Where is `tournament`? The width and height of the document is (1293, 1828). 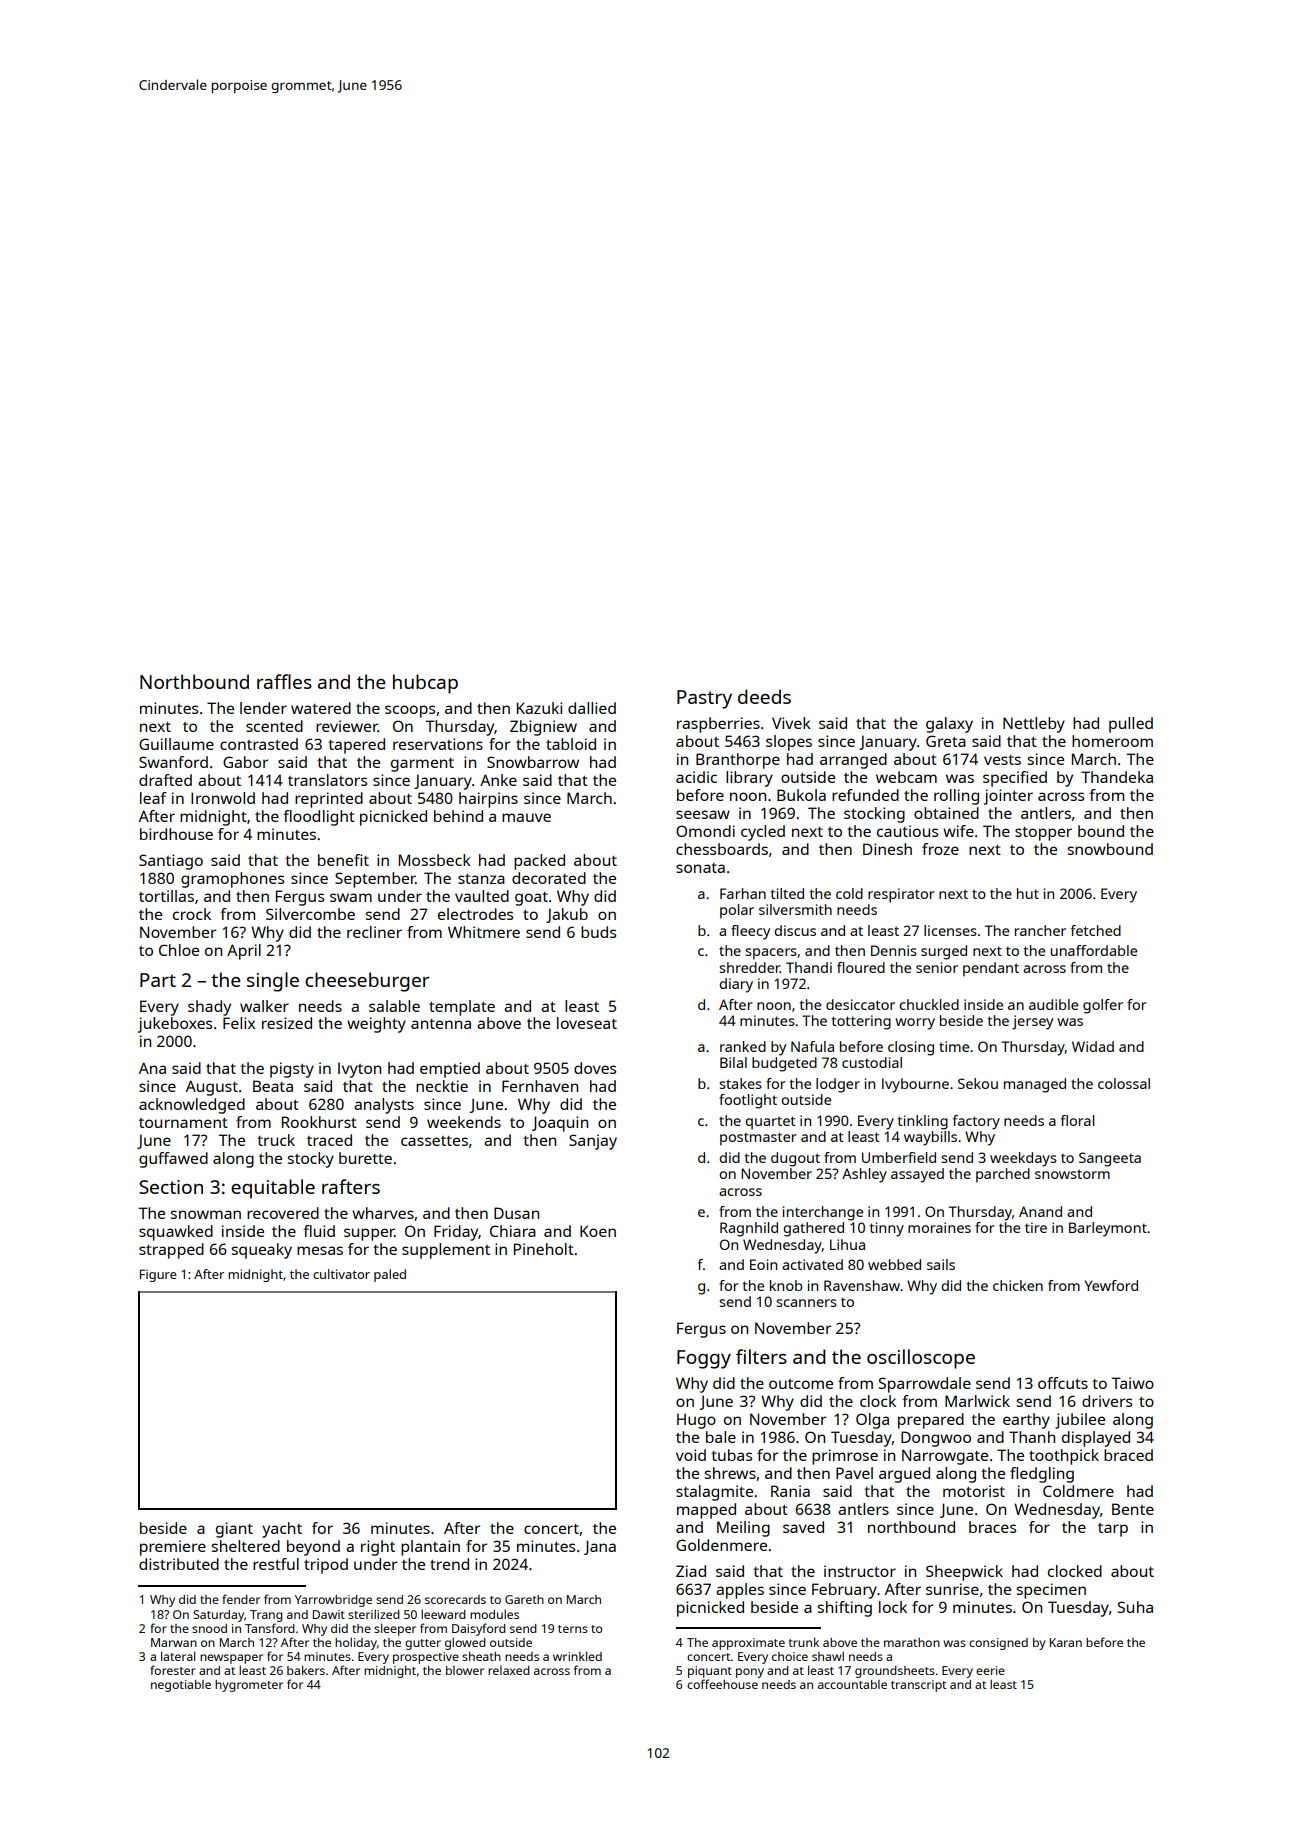 tournament is located at coordinates (183, 1123).
